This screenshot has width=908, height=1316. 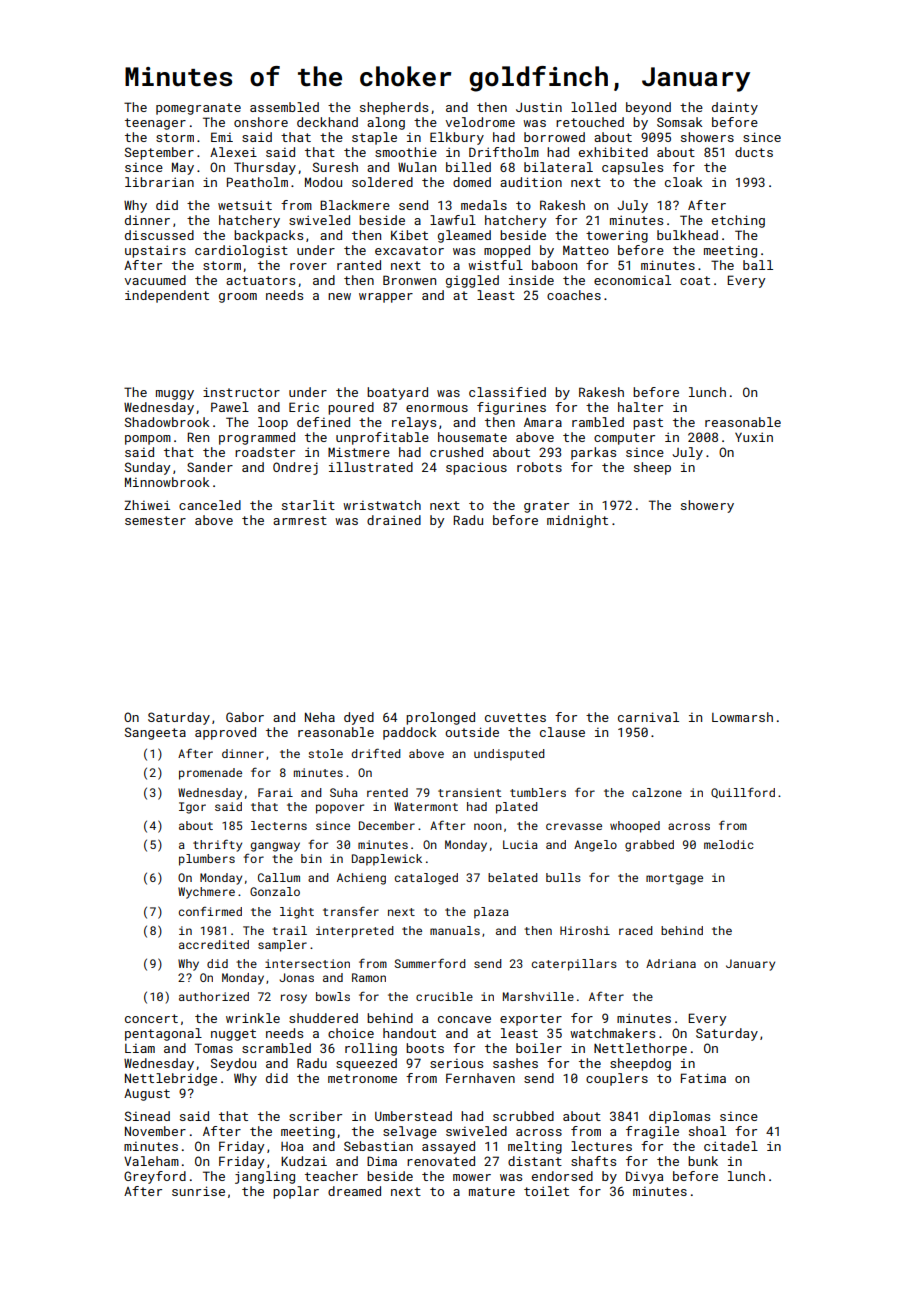 I want to click on shepherds, so click(x=394, y=108).
